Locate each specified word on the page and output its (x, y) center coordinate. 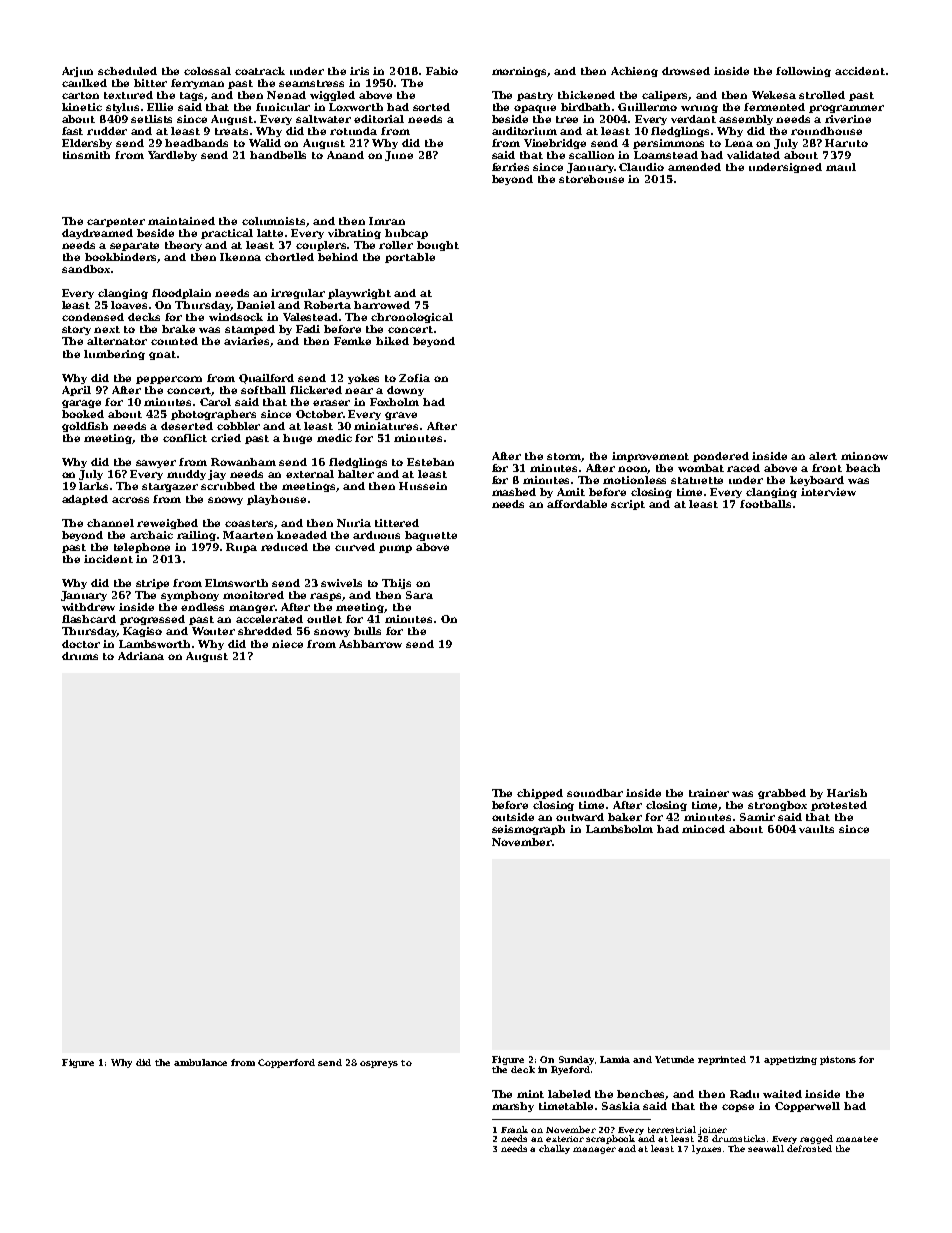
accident (860, 71)
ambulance (200, 1062)
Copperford (286, 1063)
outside (513, 817)
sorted (431, 107)
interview (828, 492)
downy (405, 391)
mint (530, 1094)
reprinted (722, 1060)
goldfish (85, 427)
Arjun (77, 72)
